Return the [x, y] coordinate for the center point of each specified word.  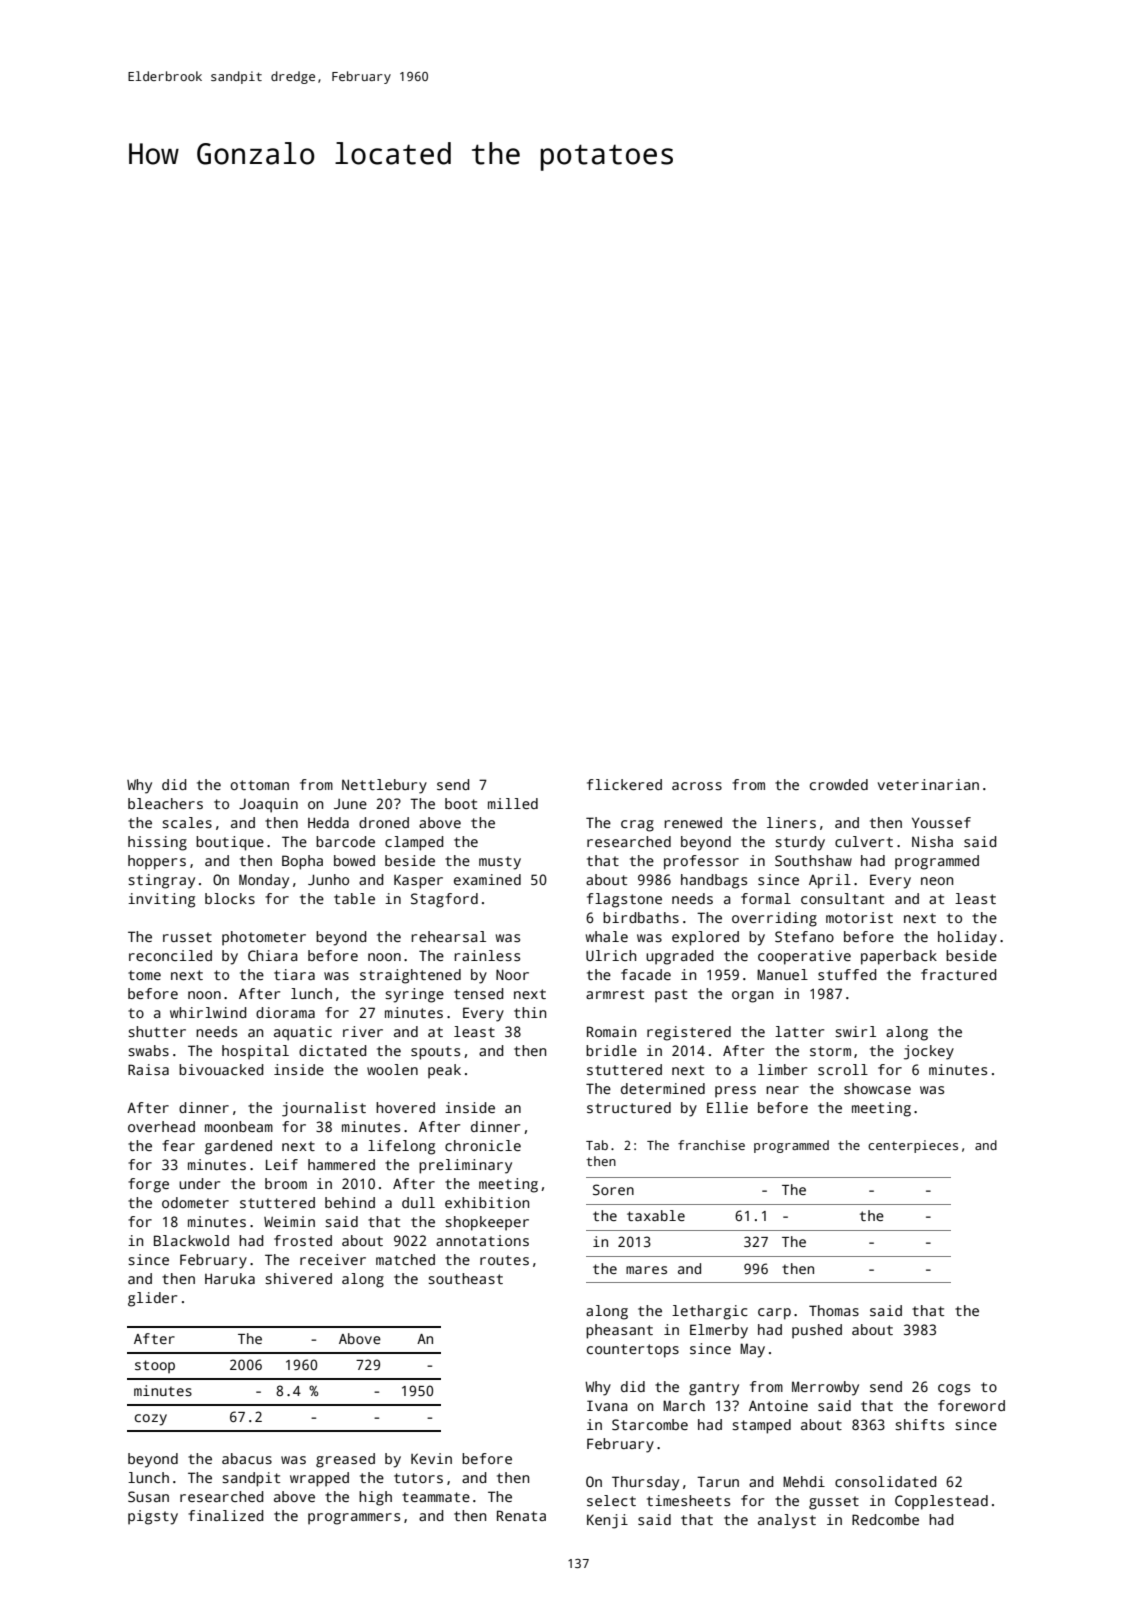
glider [152, 1299]
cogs [954, 1390]
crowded [839, 784]
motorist [859, 917]
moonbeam [239, 1126]
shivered [298, 1278]
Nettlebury [384, 786]
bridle [611, 1050]
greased [345, 1460]
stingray [161, 881]
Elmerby [719, 1331]
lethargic [710, 1312]
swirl [855, 1031]
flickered [624, 784]
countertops [633, 1351]
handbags [714, 881]
